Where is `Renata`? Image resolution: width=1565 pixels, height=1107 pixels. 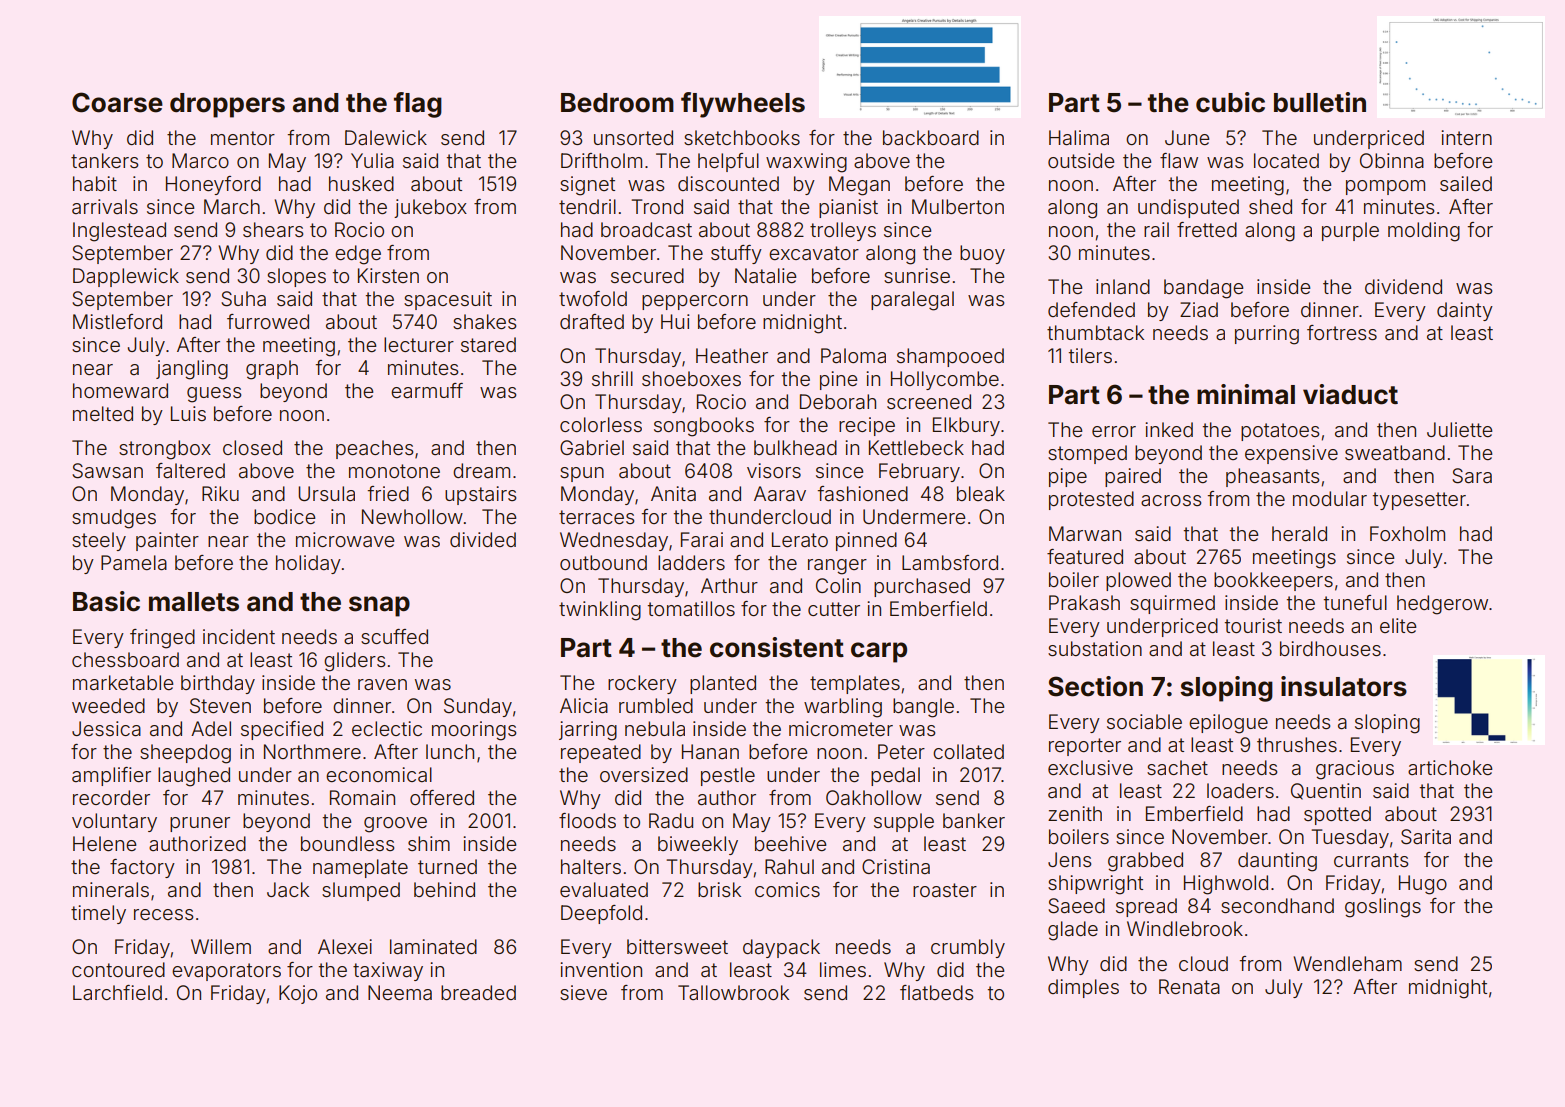 Renata is located at coordinates (1189, 987).
